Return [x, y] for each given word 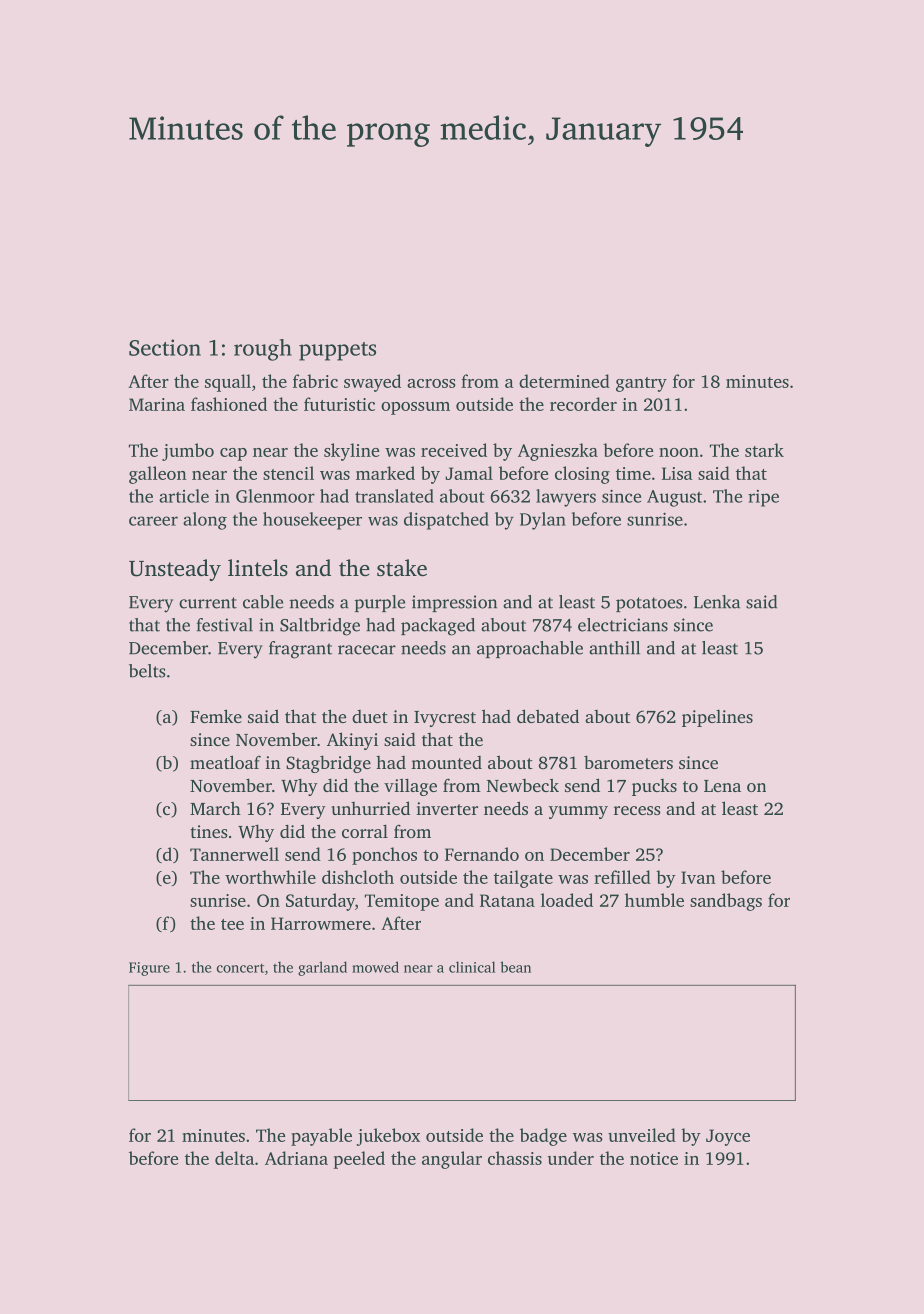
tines [209, 831]
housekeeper [312, 521]
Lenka [717, 602]
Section [165, 347]
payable [321, 1137]
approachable [530, 649]
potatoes [649, 604]
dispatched [446, 521]
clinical [472, 967]
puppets [337, 351]
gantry [641, 384]
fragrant [300, 650]
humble [654, 900]
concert [240, 968]
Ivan [698, 877]
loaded [567, 900]
